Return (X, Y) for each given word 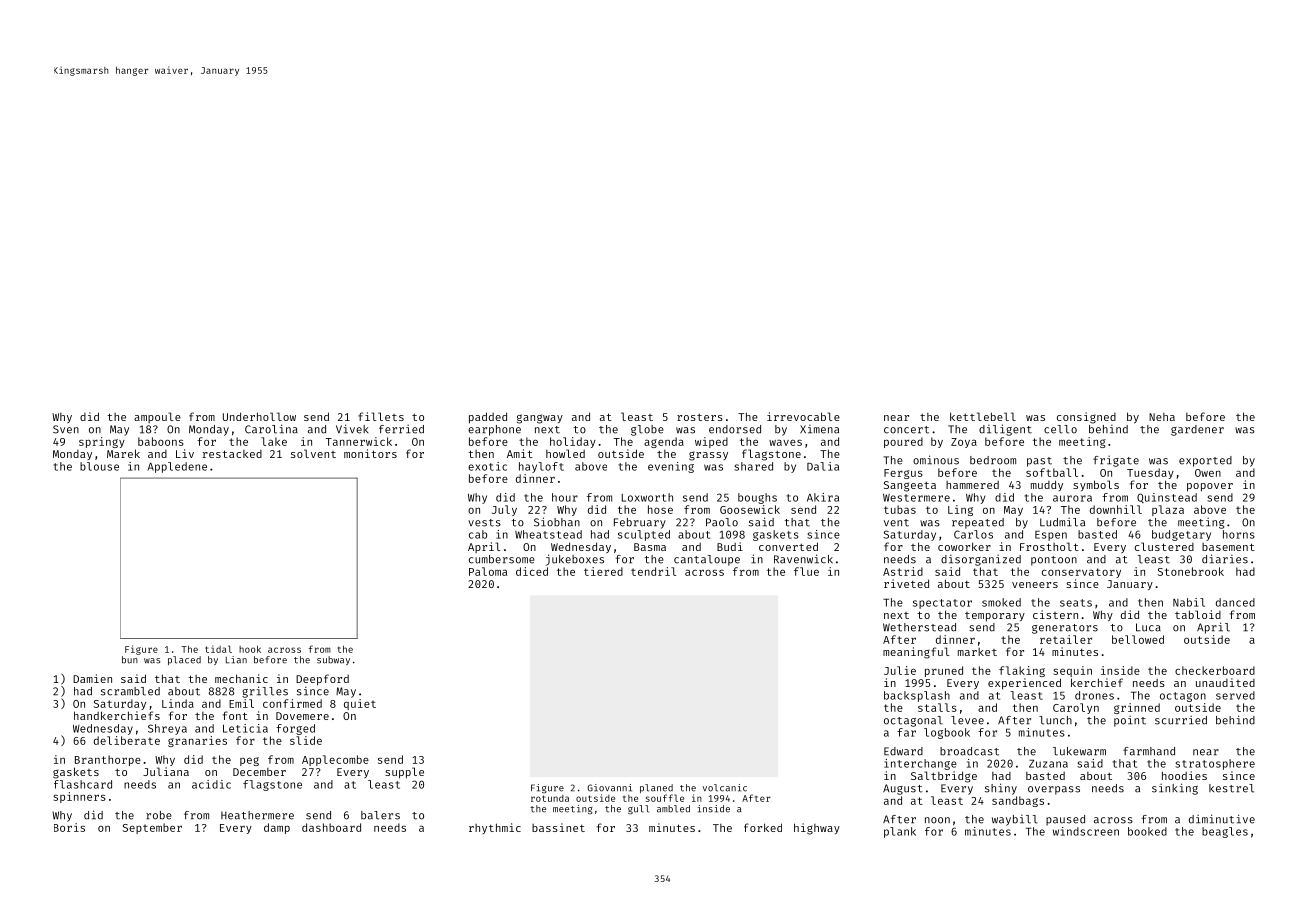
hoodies (1184, 775)
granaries (197, 741)
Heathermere (257, 815)
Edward (903, 751)
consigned (1086, 418)
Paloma (488, 571)
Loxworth (647, 497)
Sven (66, 429)
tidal (218, 649)
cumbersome (502, 559)
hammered (972, 485)
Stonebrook (1191, 571)
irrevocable (803, 416)
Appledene (177, 467)
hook (250, 649)
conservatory (1081, 573)
